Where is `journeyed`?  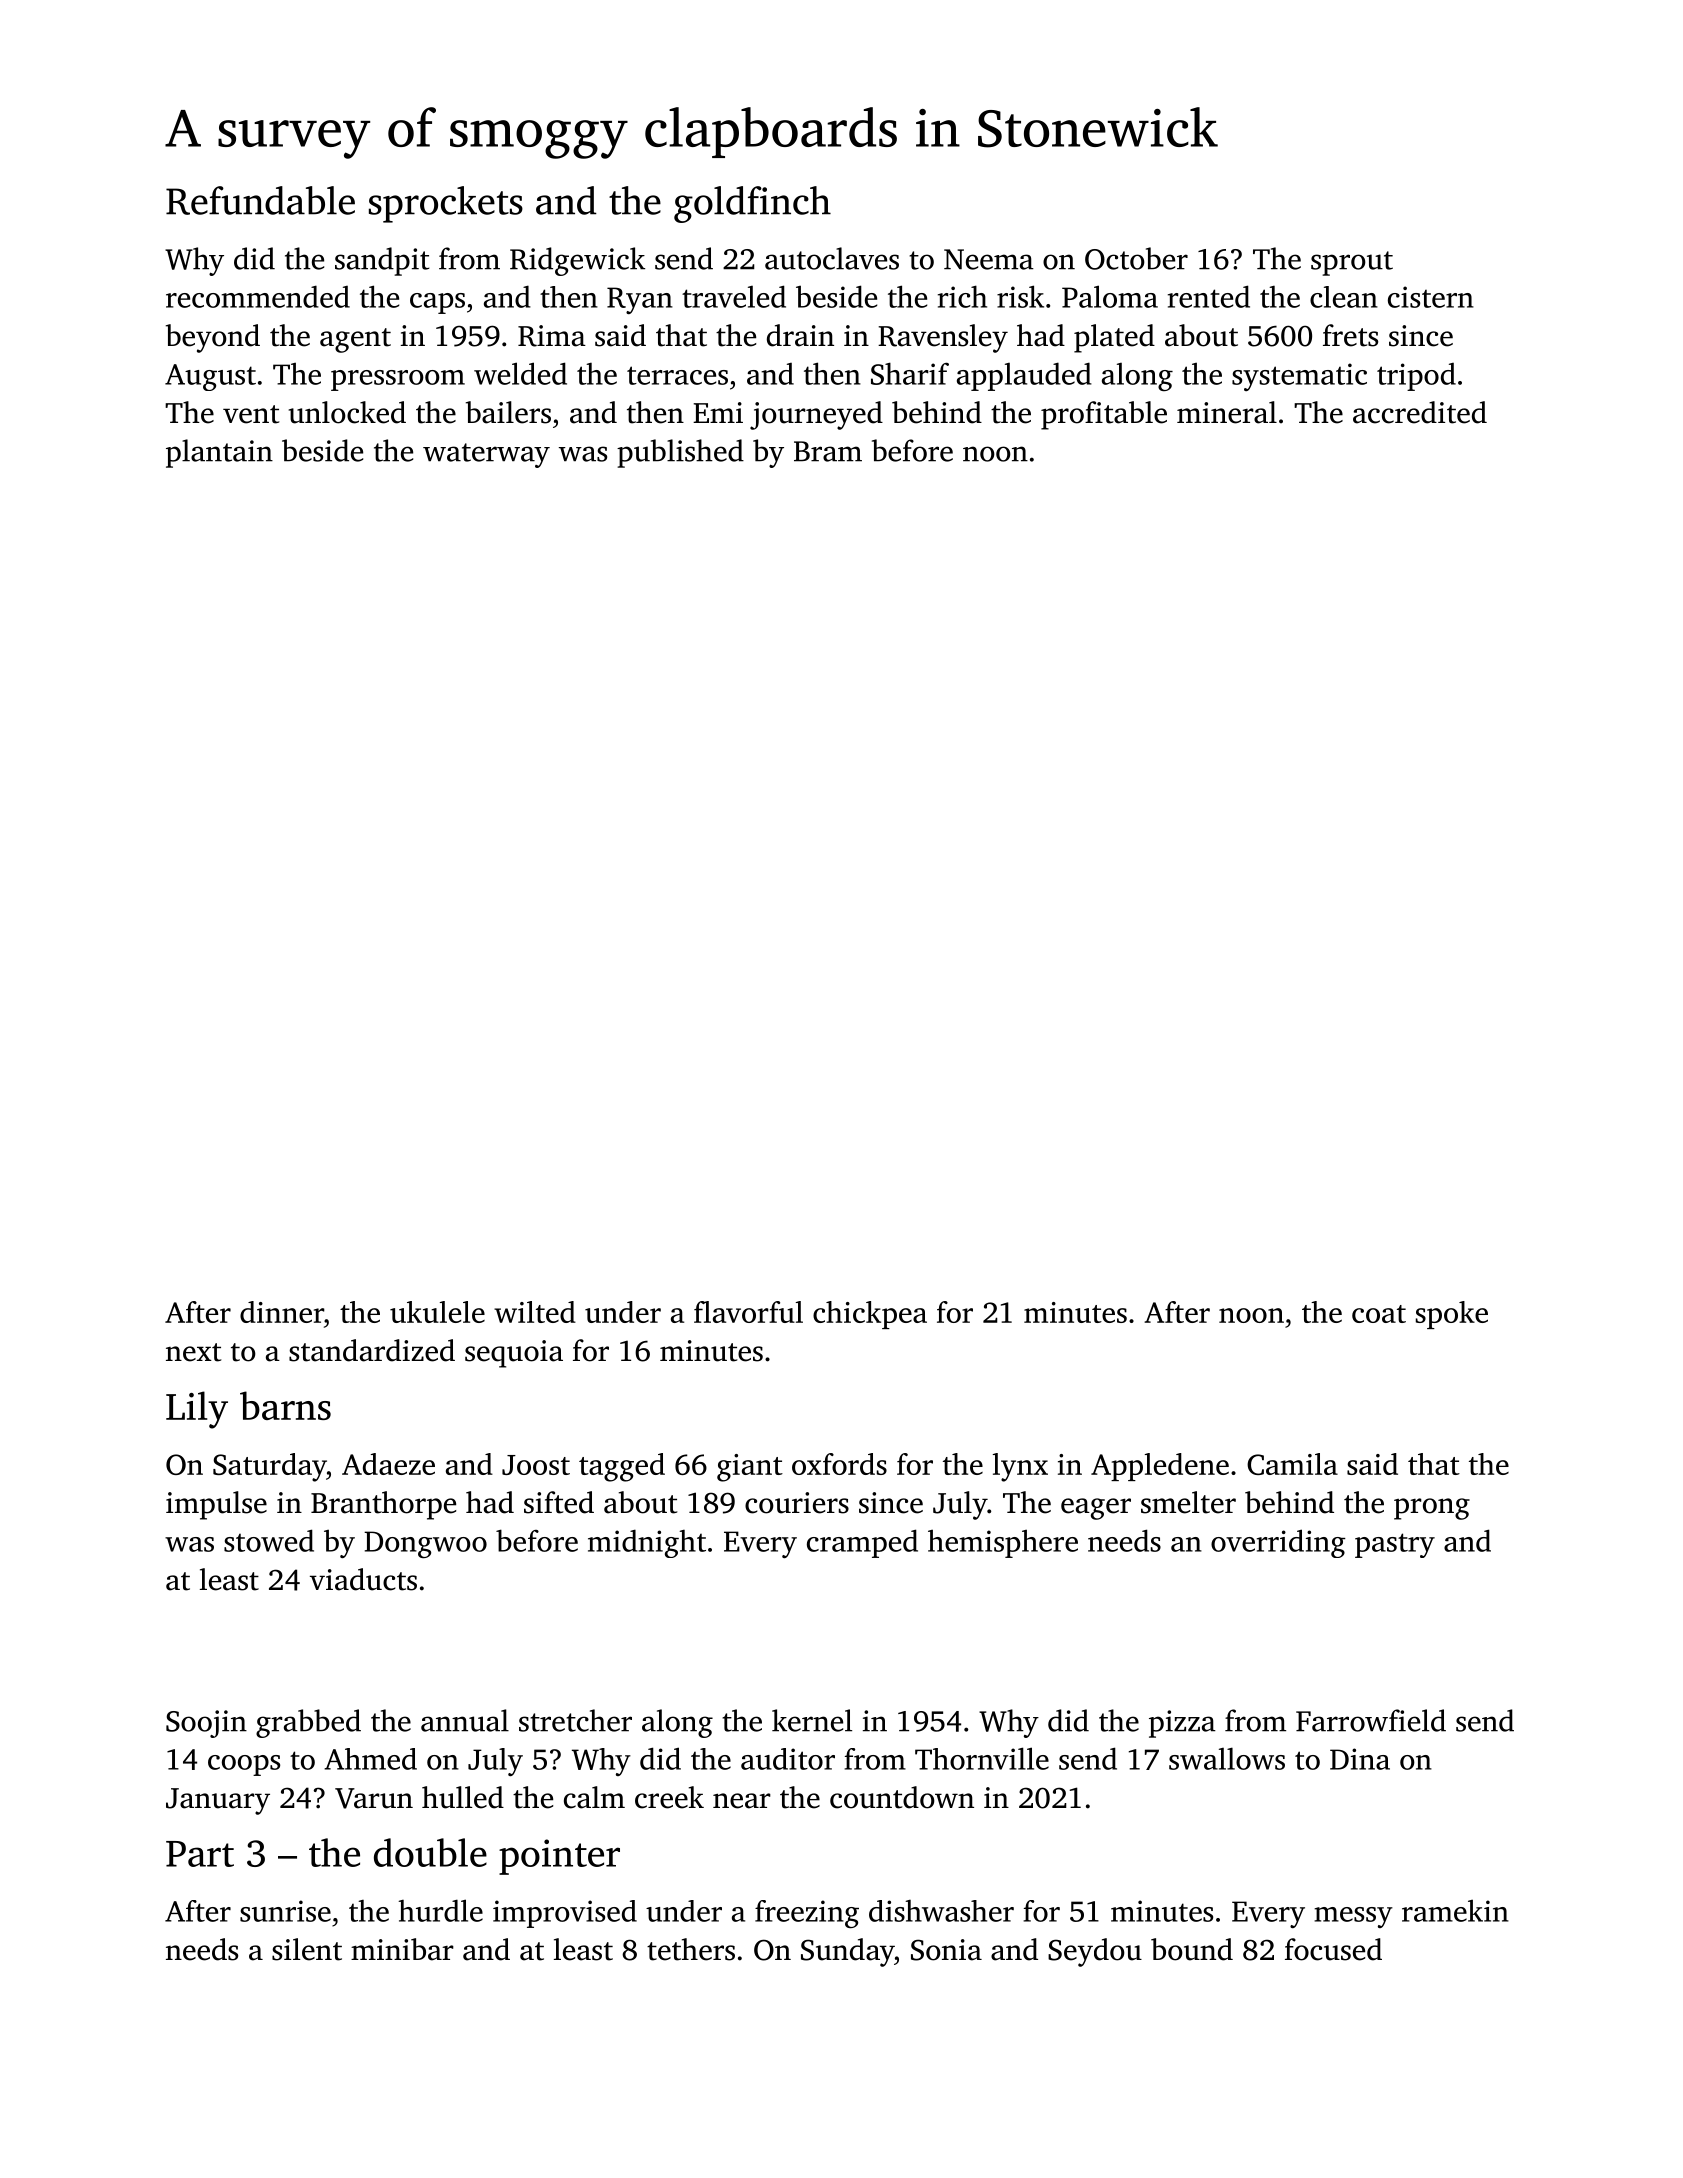 journeyed is located at coordinates (816, 415).
